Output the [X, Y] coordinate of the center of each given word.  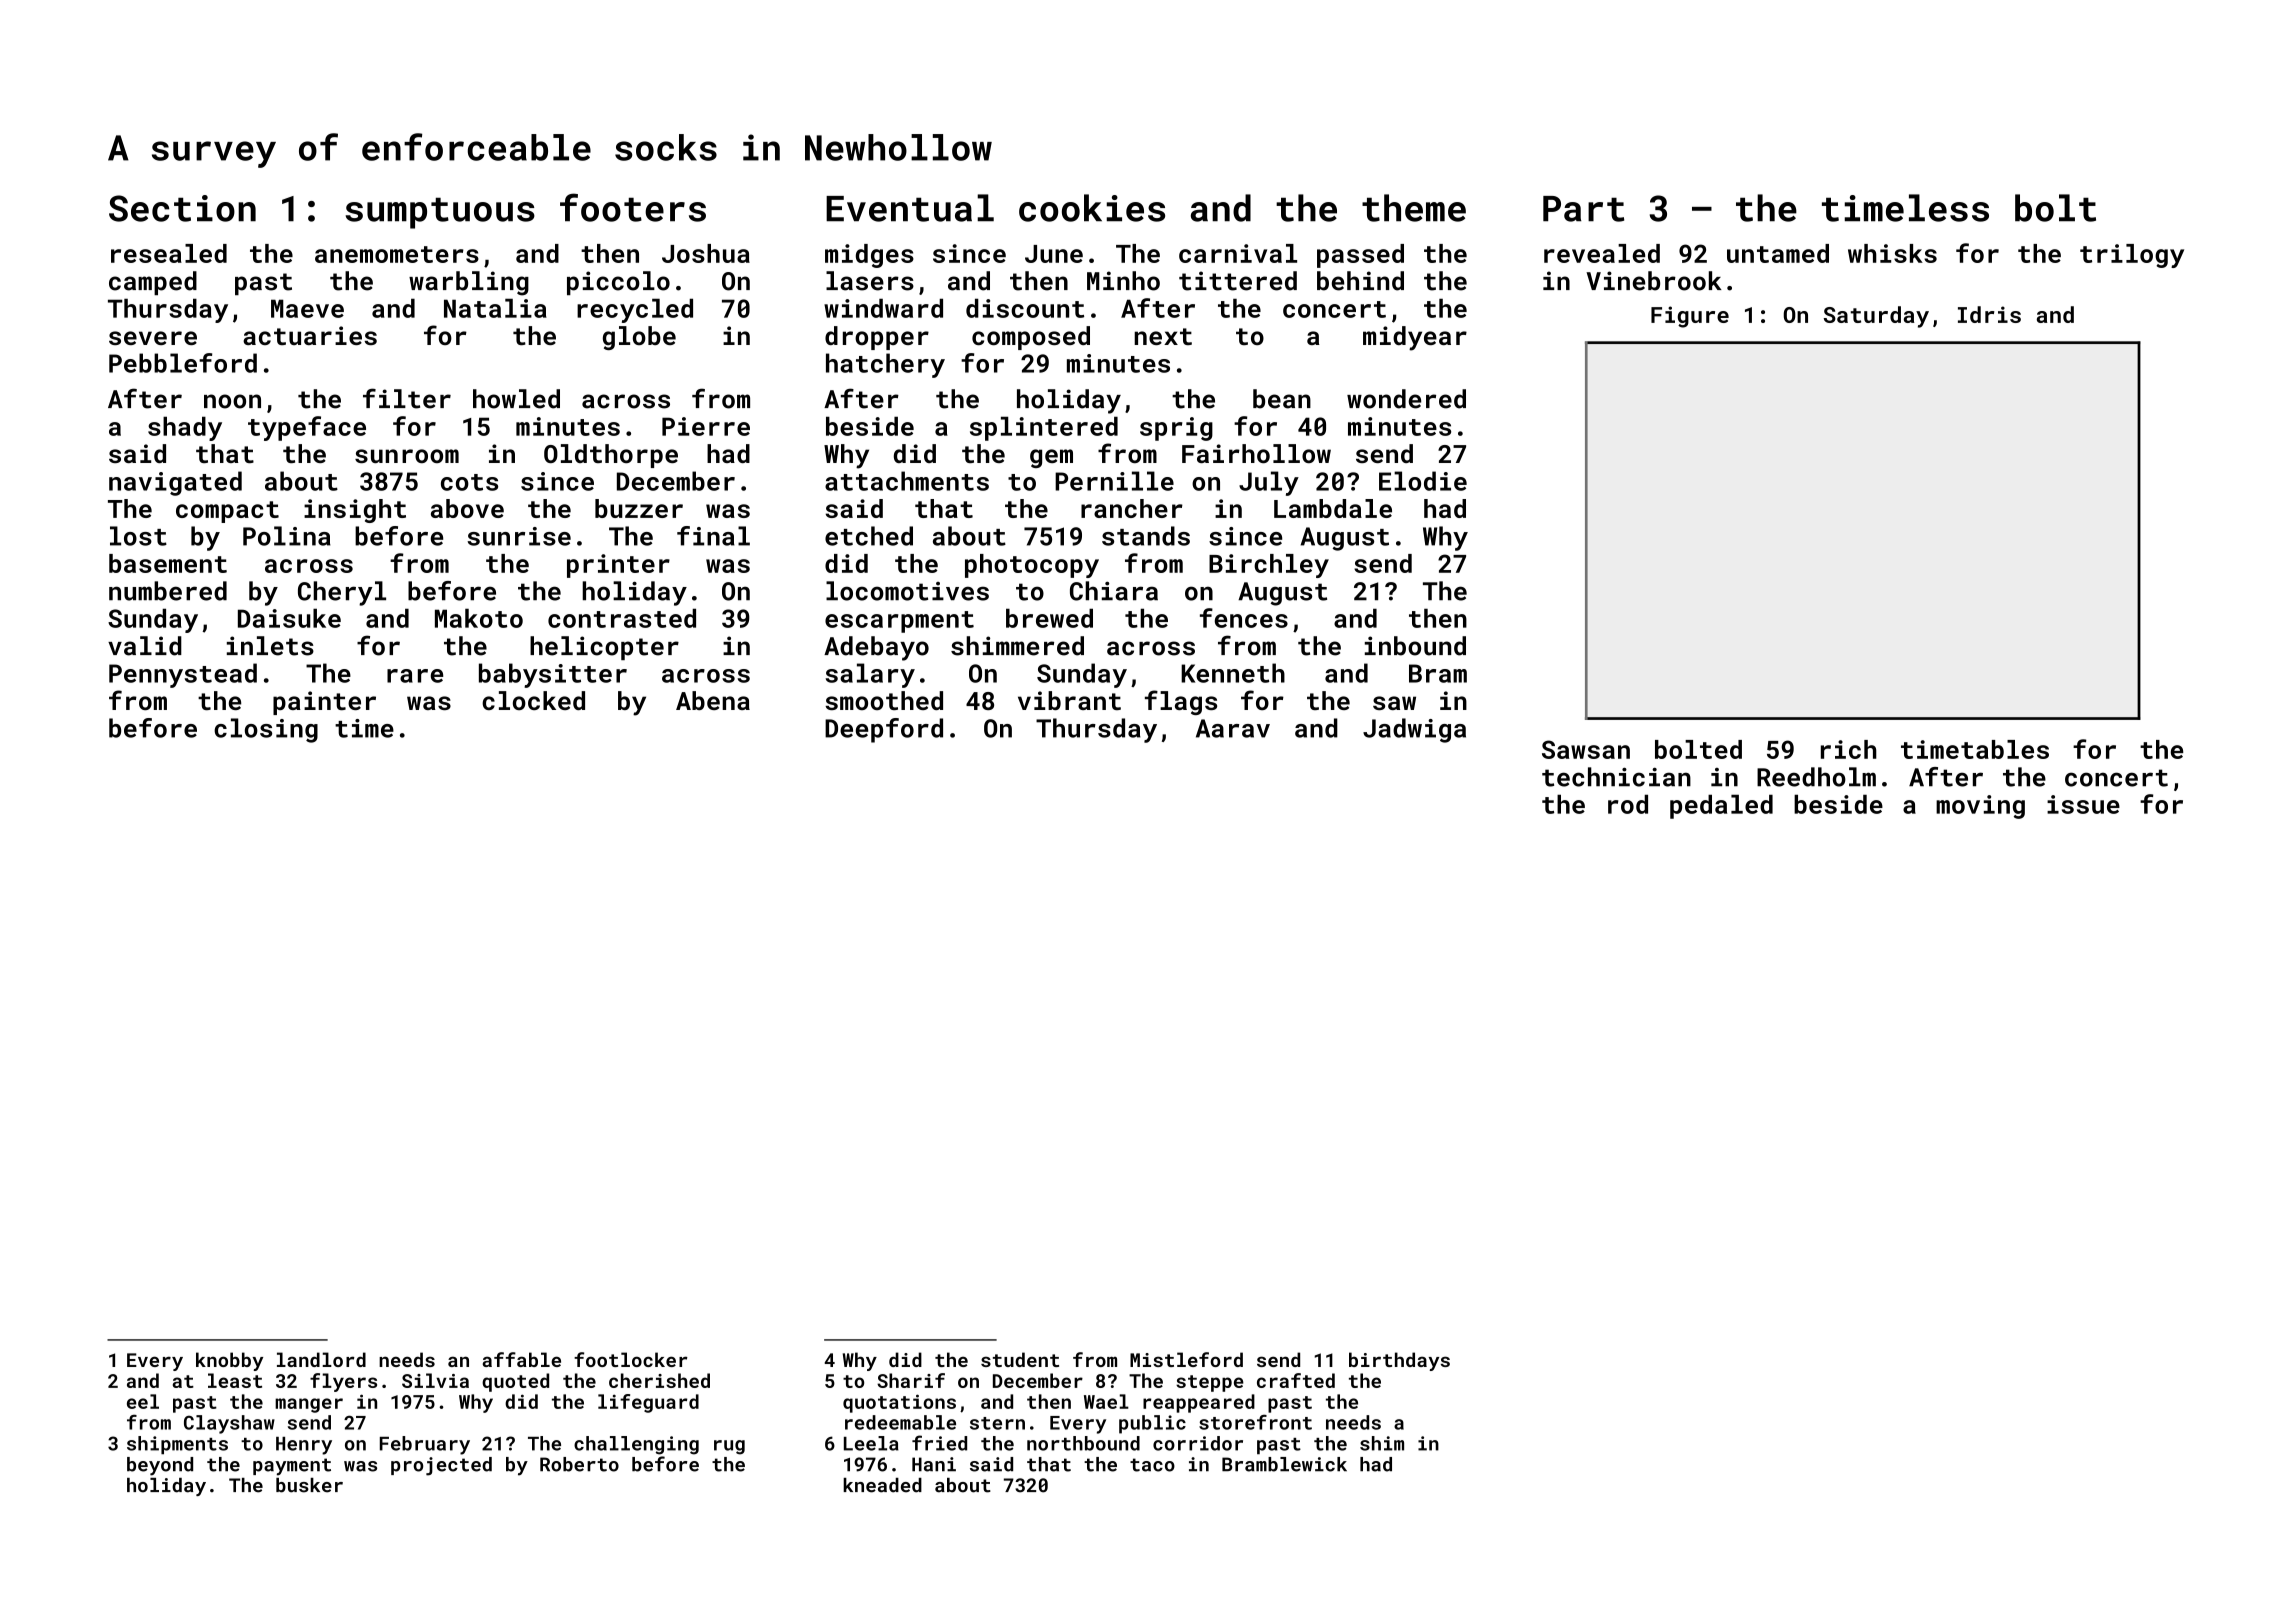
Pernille [1114, 481]
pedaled [1721, 806]
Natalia [495, 308]
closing [266, 730]
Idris [1989, 314]
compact [227, 512]
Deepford [884, 730]
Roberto [579, 1464]
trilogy [2132, 256]
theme [1414, 208]
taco [1152, 1465]
